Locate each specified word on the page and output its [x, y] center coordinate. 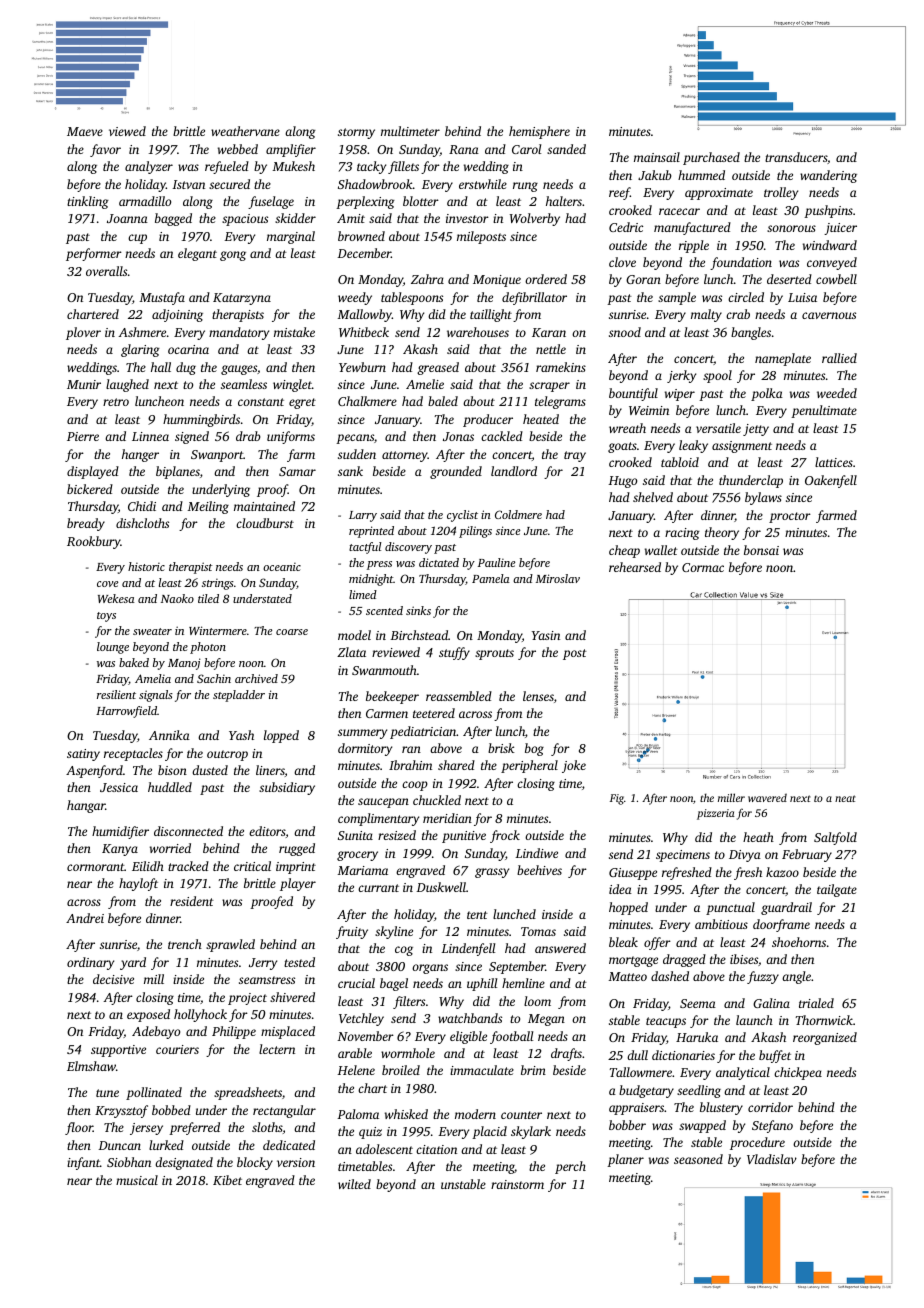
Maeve [85, 131]
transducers [796, 157]
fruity [352, 932]
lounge [113, 648]
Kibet [227, 1180]
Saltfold [835, 838]
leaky [693, 446]
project [247, 999]
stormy [356, 133]
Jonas [458, 436]
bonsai [761, 550]
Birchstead [419, 635]
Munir [84, 384]
